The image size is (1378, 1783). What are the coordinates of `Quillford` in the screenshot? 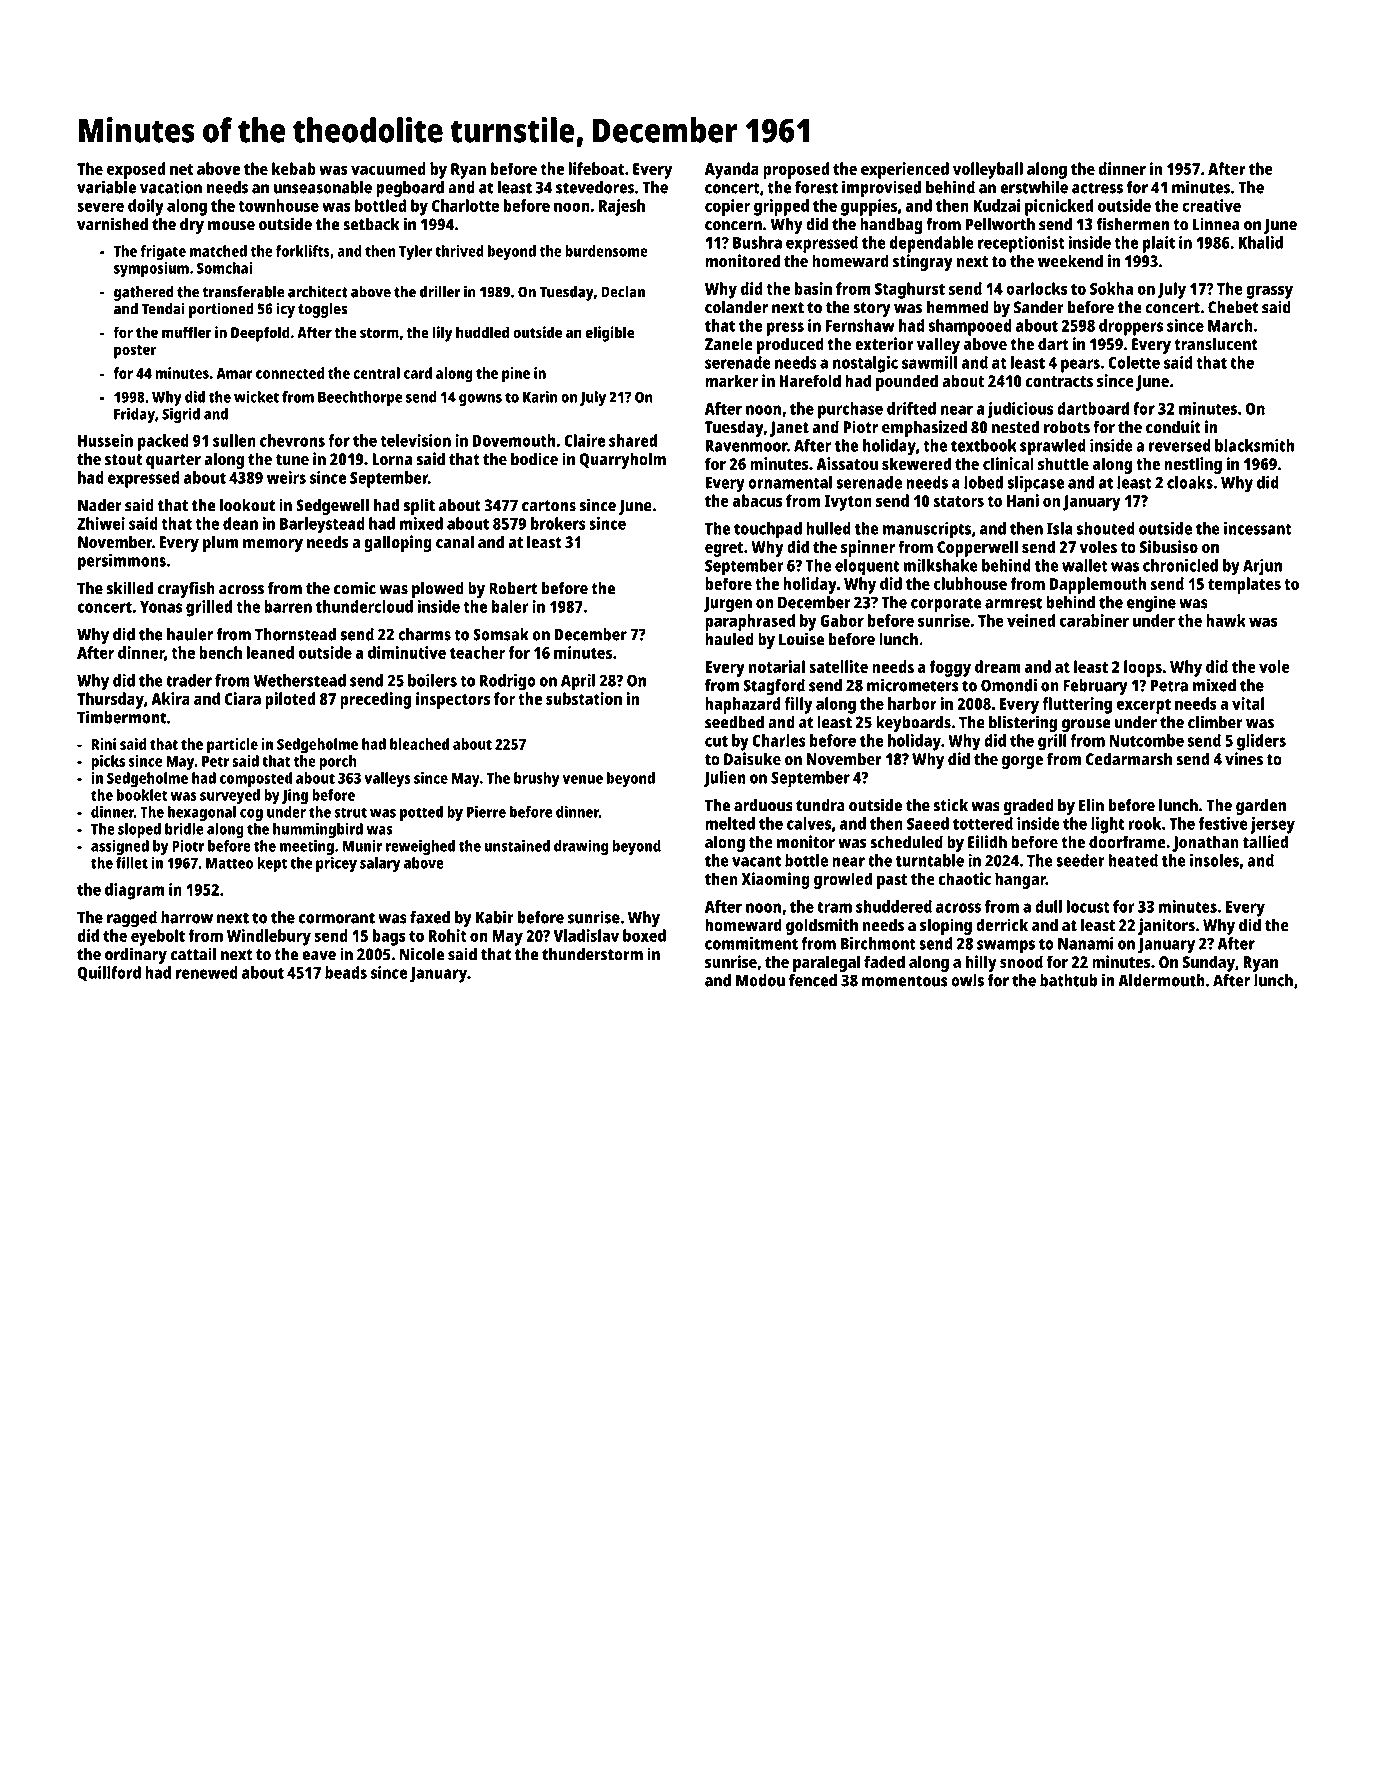 It's located at (109, 974).
